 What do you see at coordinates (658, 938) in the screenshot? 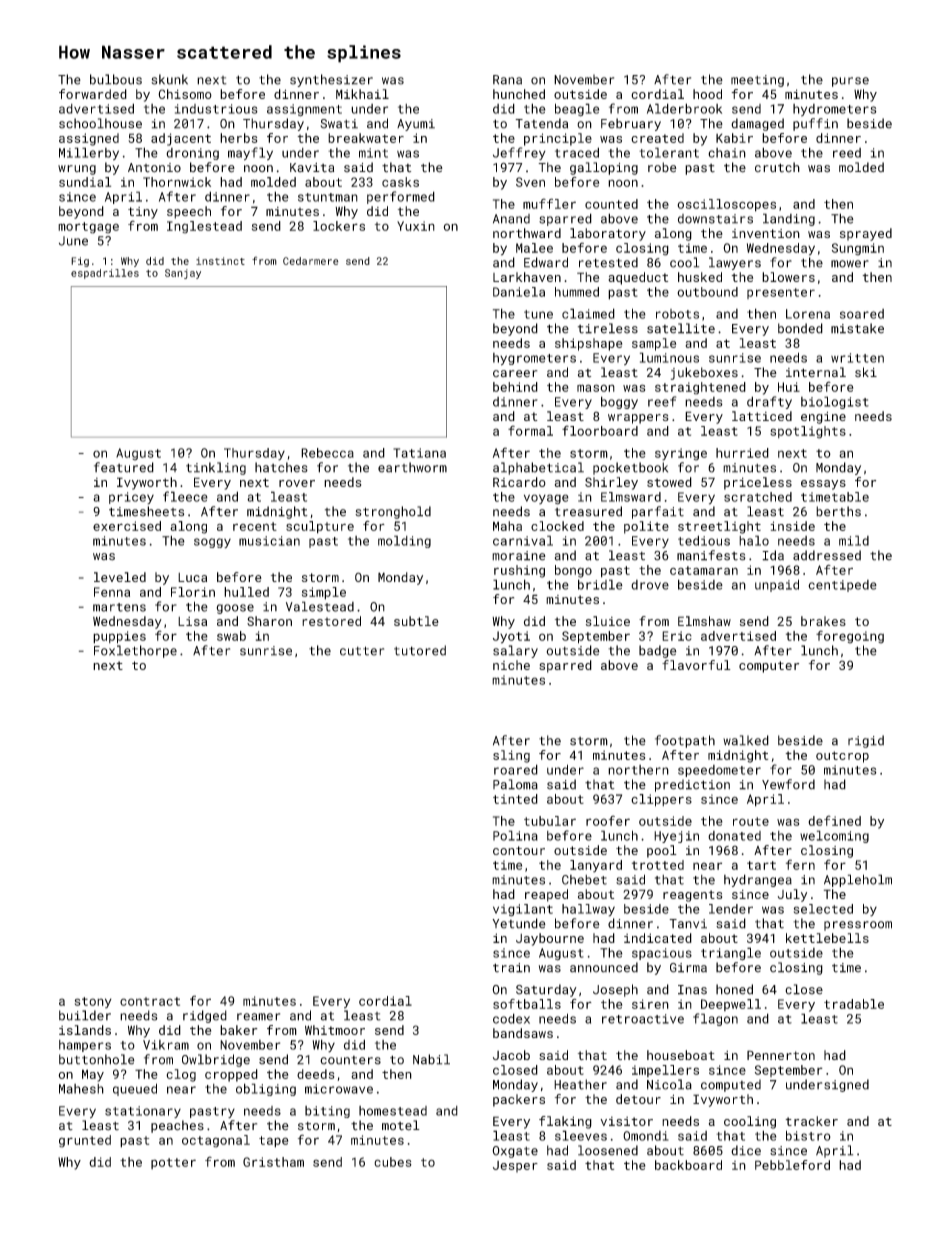
I see `indicated` at bounding box center [658, 938].
